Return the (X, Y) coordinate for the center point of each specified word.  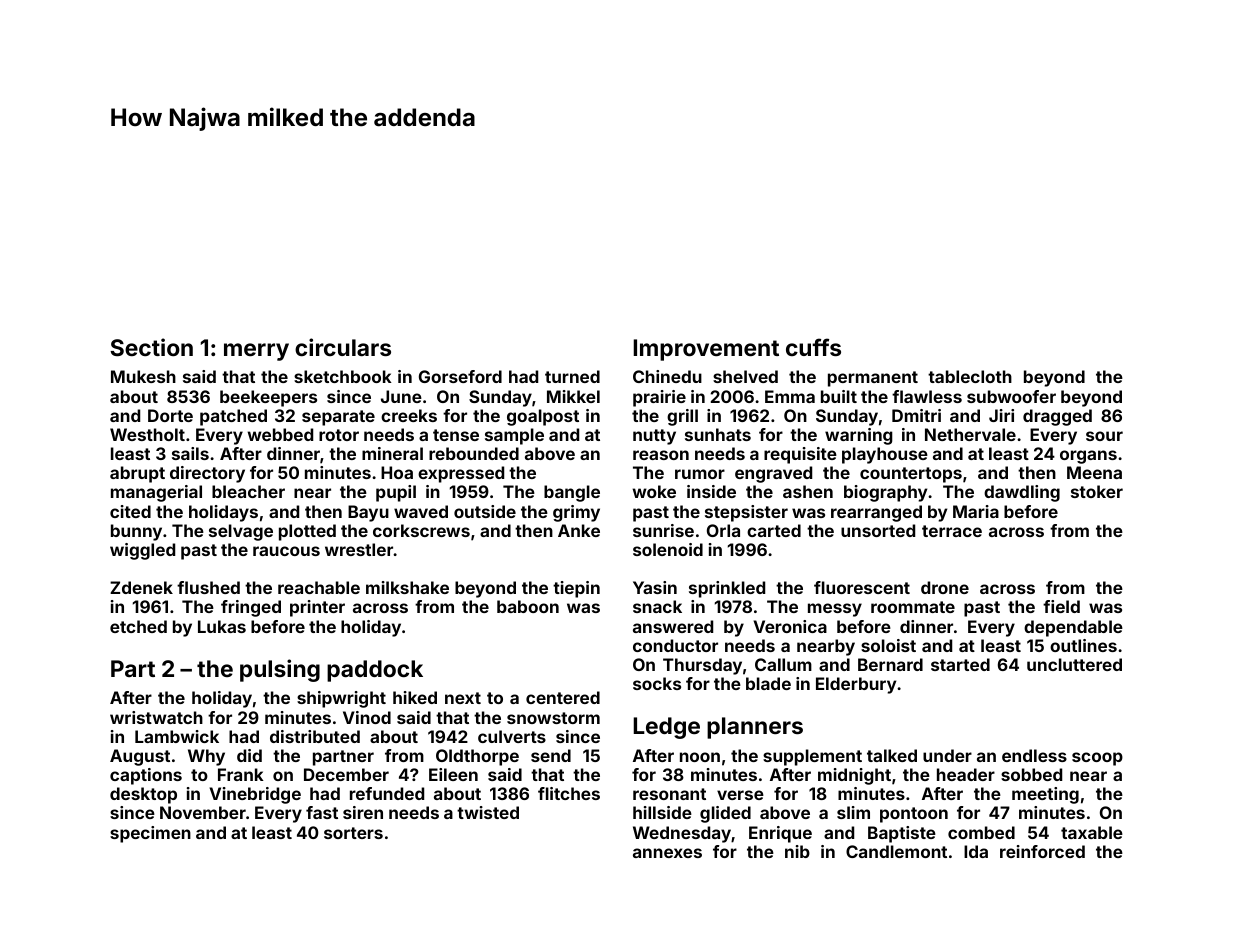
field (1061, 606)
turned (572, 376)
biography (885, 493)
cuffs (813, 347)
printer (317, 608)
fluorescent (862, 587)
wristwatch (156, 717)
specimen (150, 834)
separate (338, 418)
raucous (286, 551)
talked (892, 755)
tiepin (576, 589)
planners (755, 728)
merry (256, 352)
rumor (700, 474)
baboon (528, 606)
